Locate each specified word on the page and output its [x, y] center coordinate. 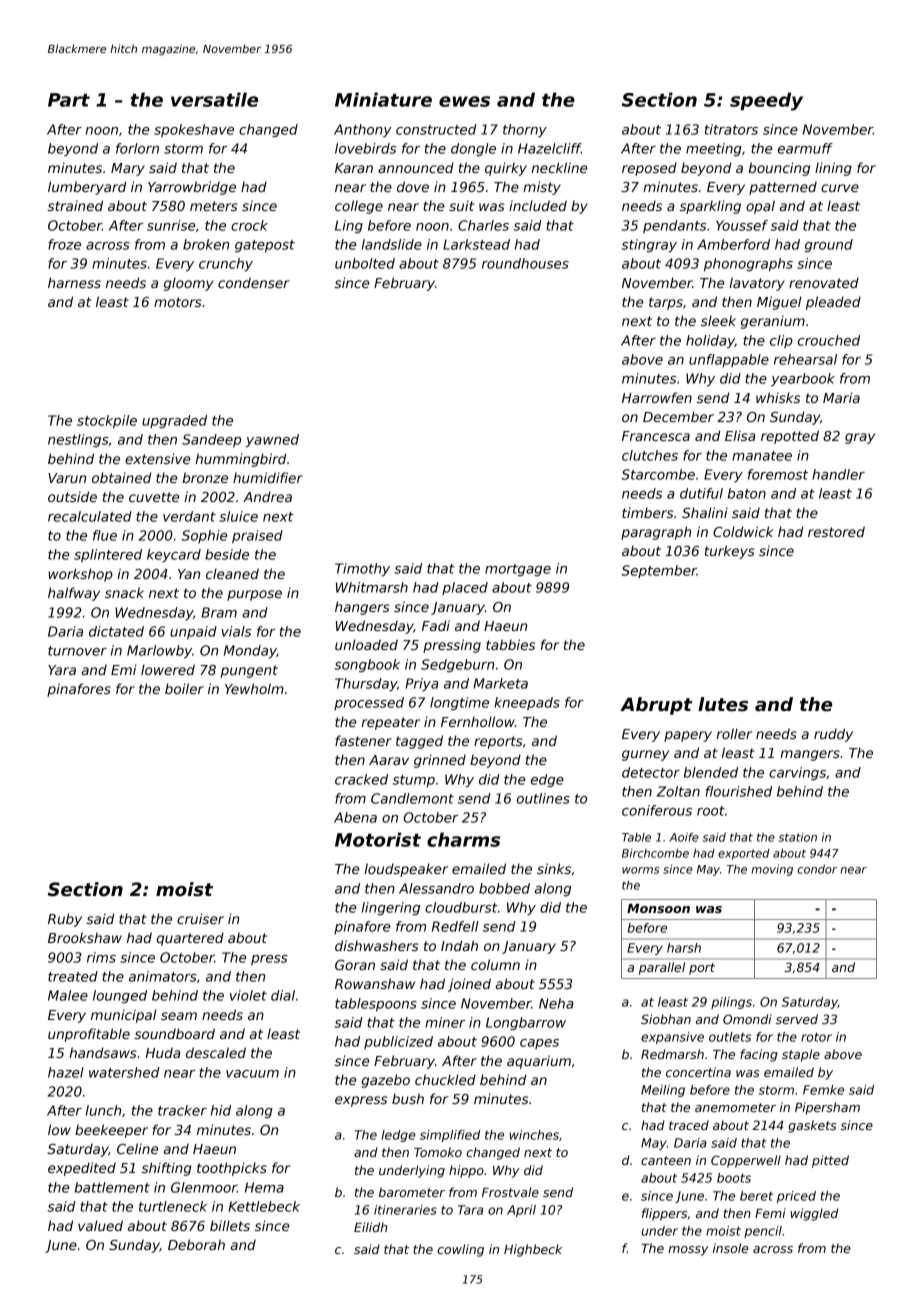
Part [69, 100]
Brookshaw [85, 937]
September [659, 571]
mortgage [518, 570]
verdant [189, 516]
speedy [766, 101]
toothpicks [232, 1169]
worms [640, 870]
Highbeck [533, 1250]
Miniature [383, 99]
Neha [556, 1003]
